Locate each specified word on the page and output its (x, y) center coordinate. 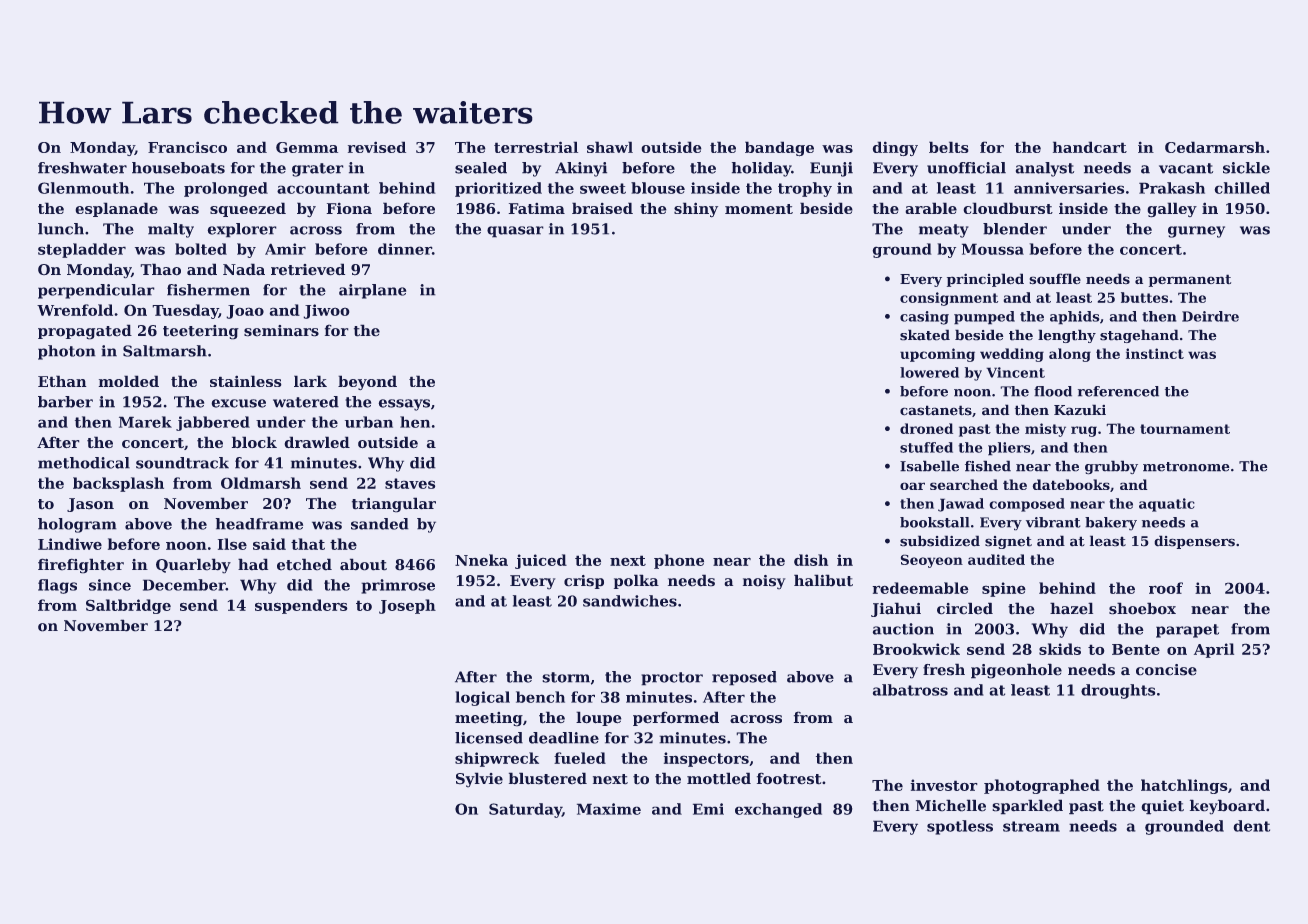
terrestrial (536, 147)
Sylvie (479, 780)
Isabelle (929, 466)
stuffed (926, 447)
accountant (323, 188)
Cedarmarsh (1215, 147)
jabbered (213, 423)
